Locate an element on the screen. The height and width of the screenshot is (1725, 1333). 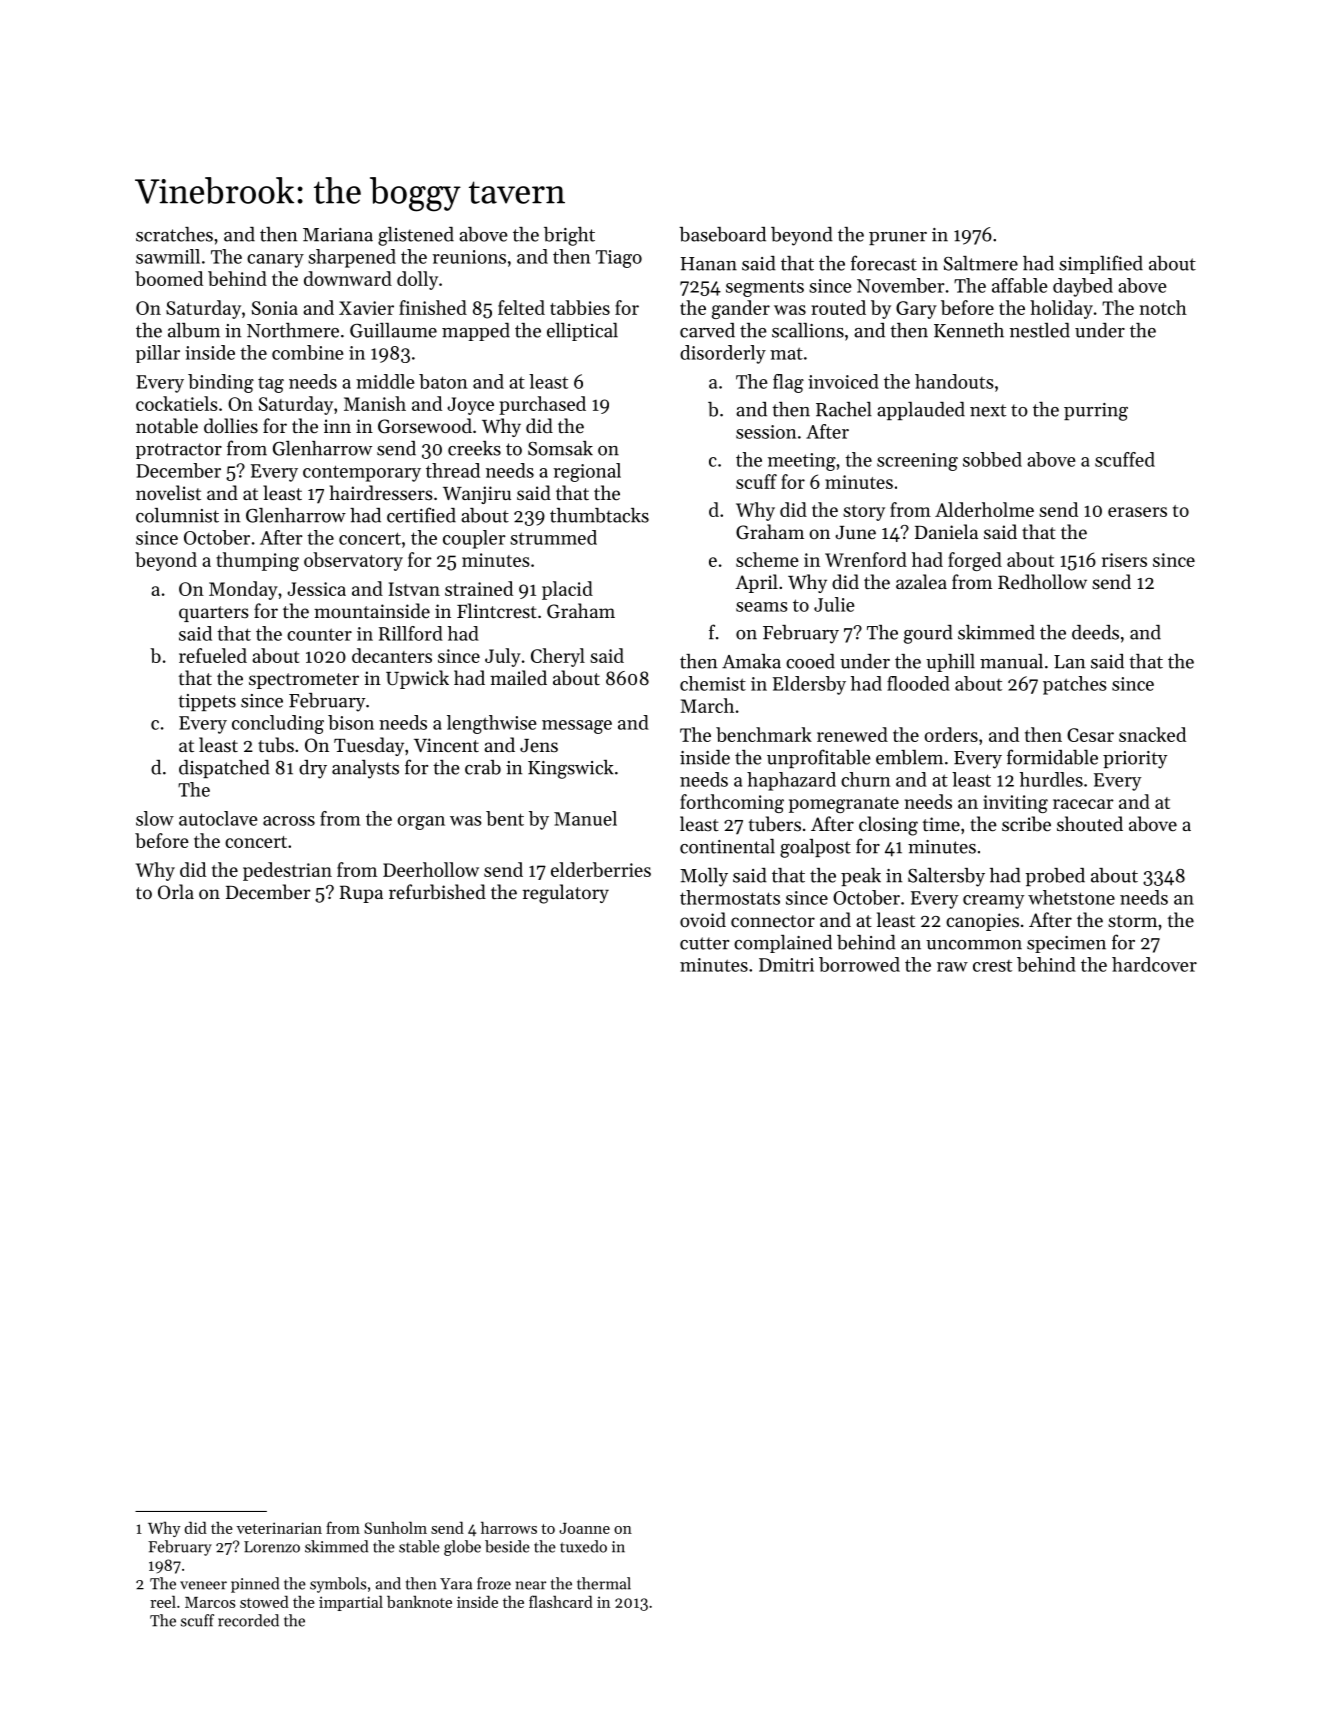
scratches is located at coordinates (174, 234).
